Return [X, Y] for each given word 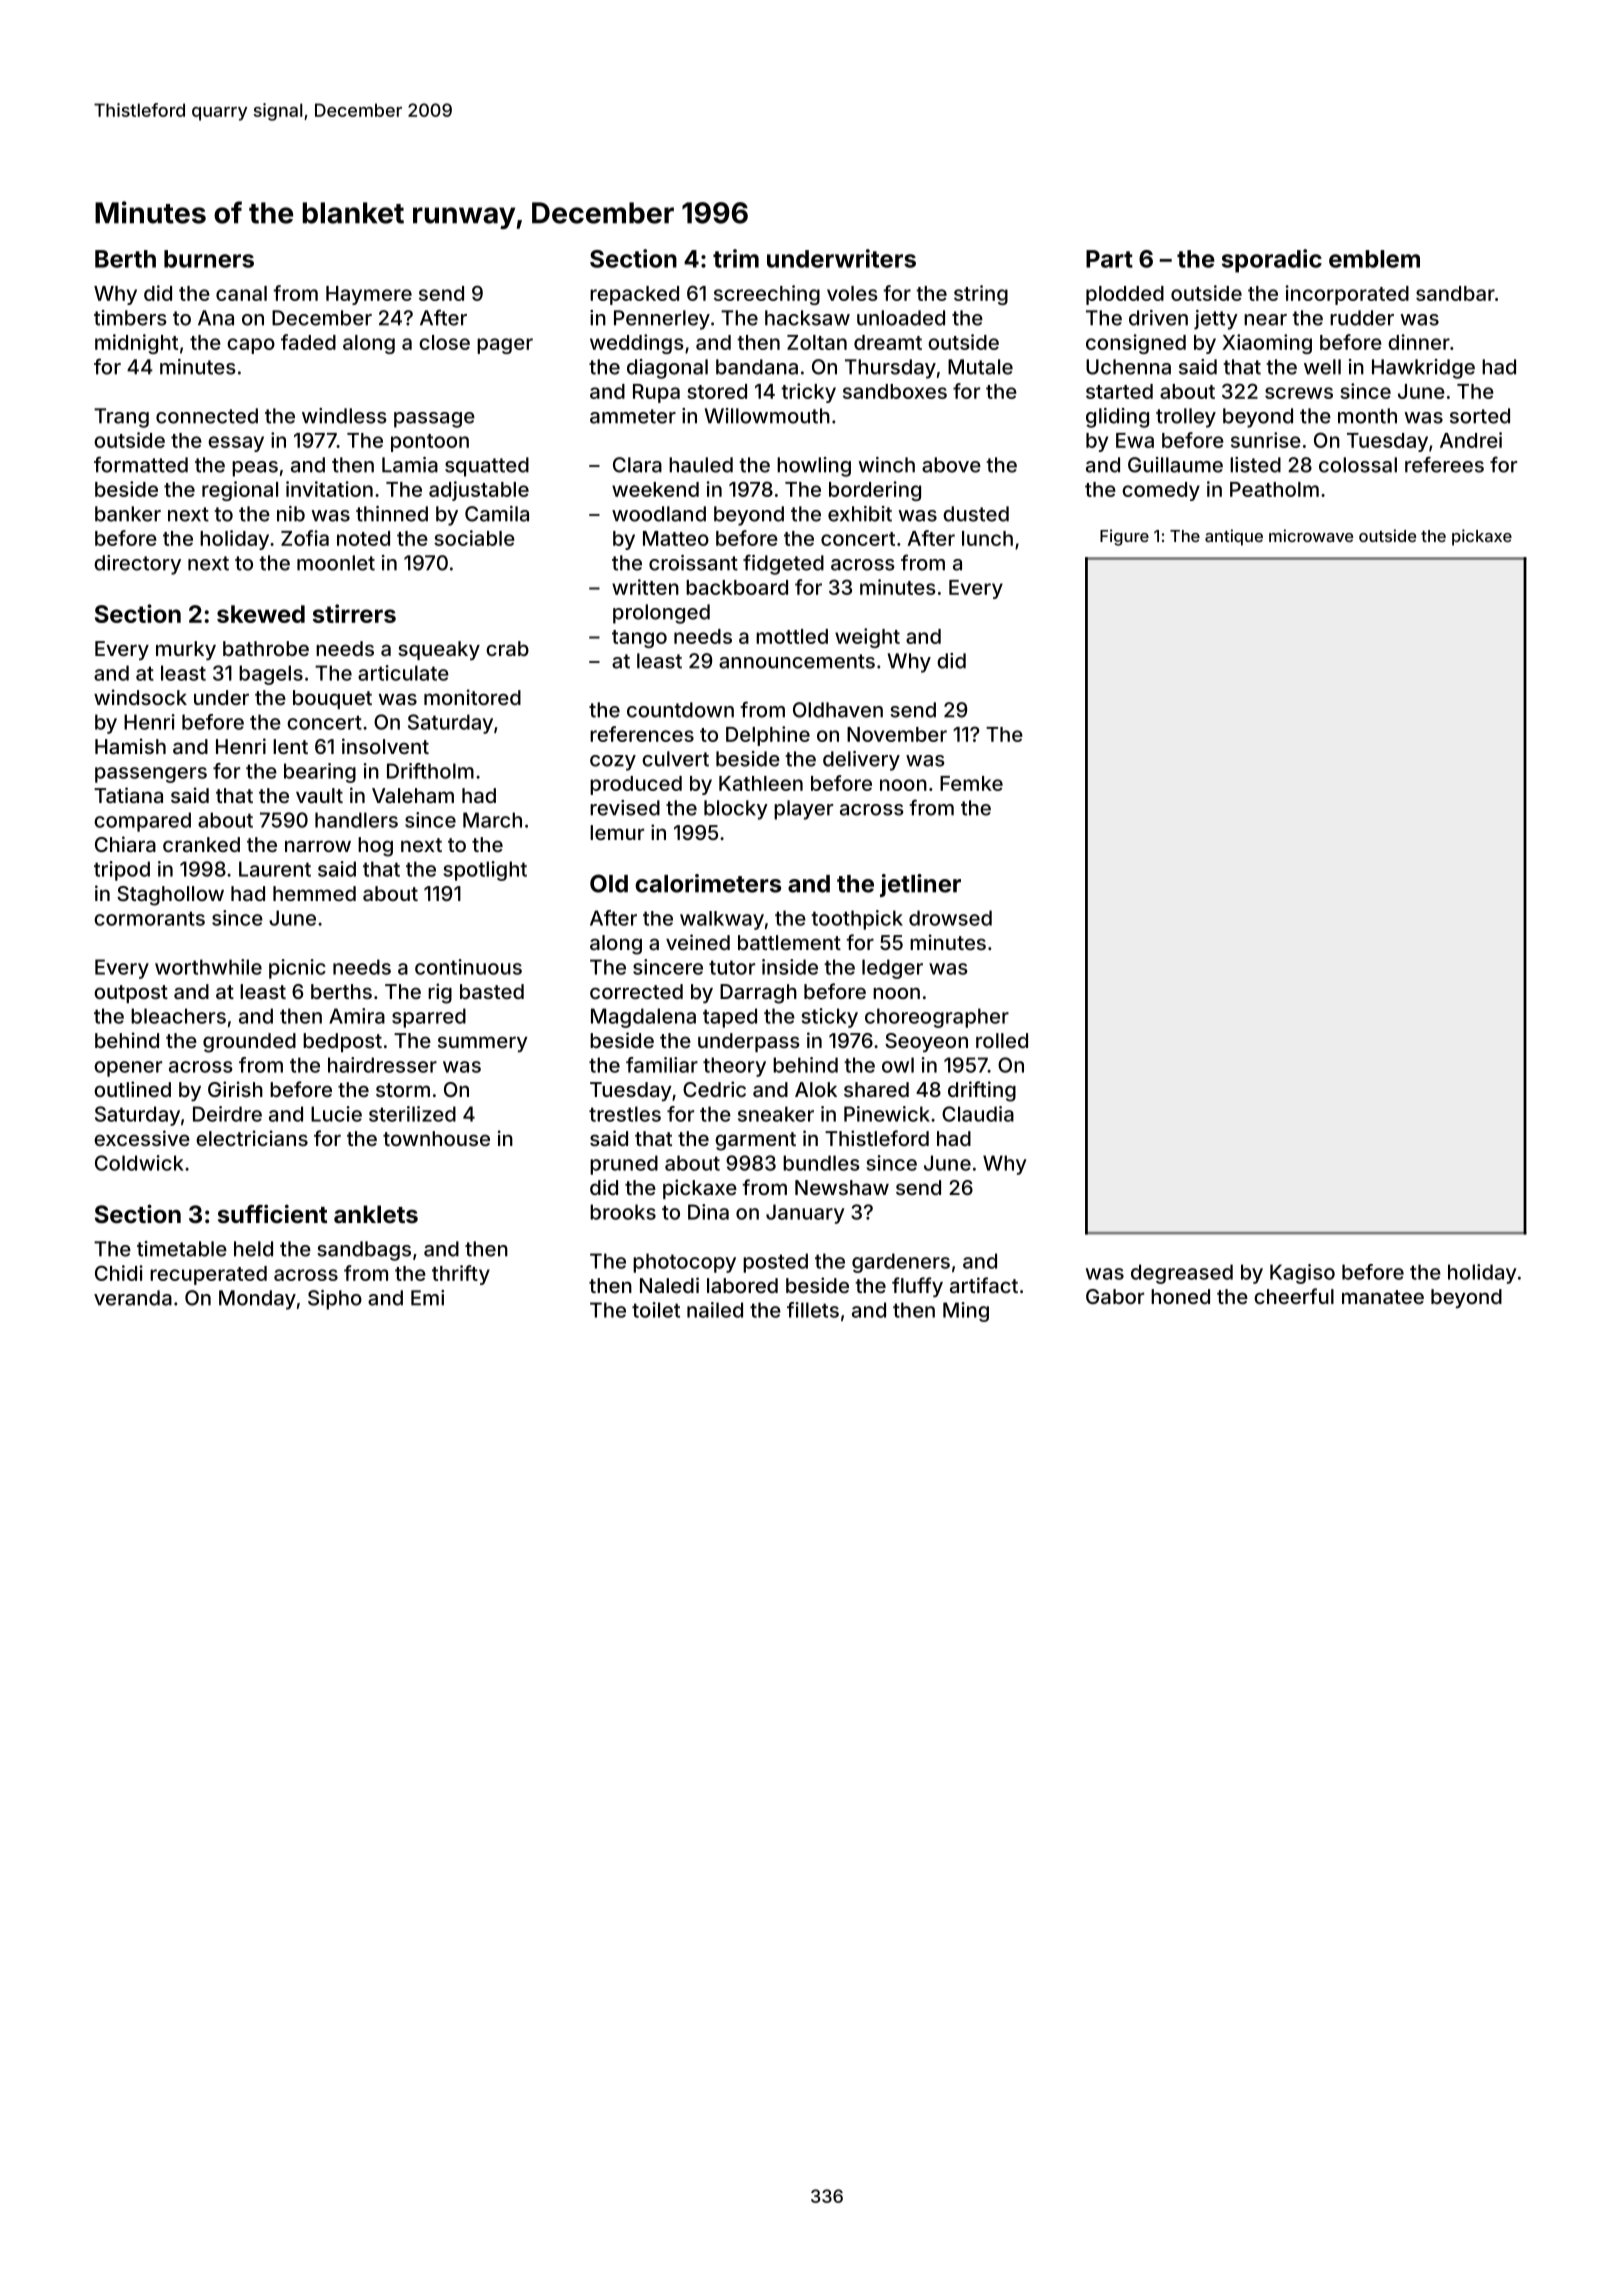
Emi [427, 1298]
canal [241, 293]
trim [736, 258]
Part [1109, 259]
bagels [271, 675]
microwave [1311, 535]
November [897, 734]
